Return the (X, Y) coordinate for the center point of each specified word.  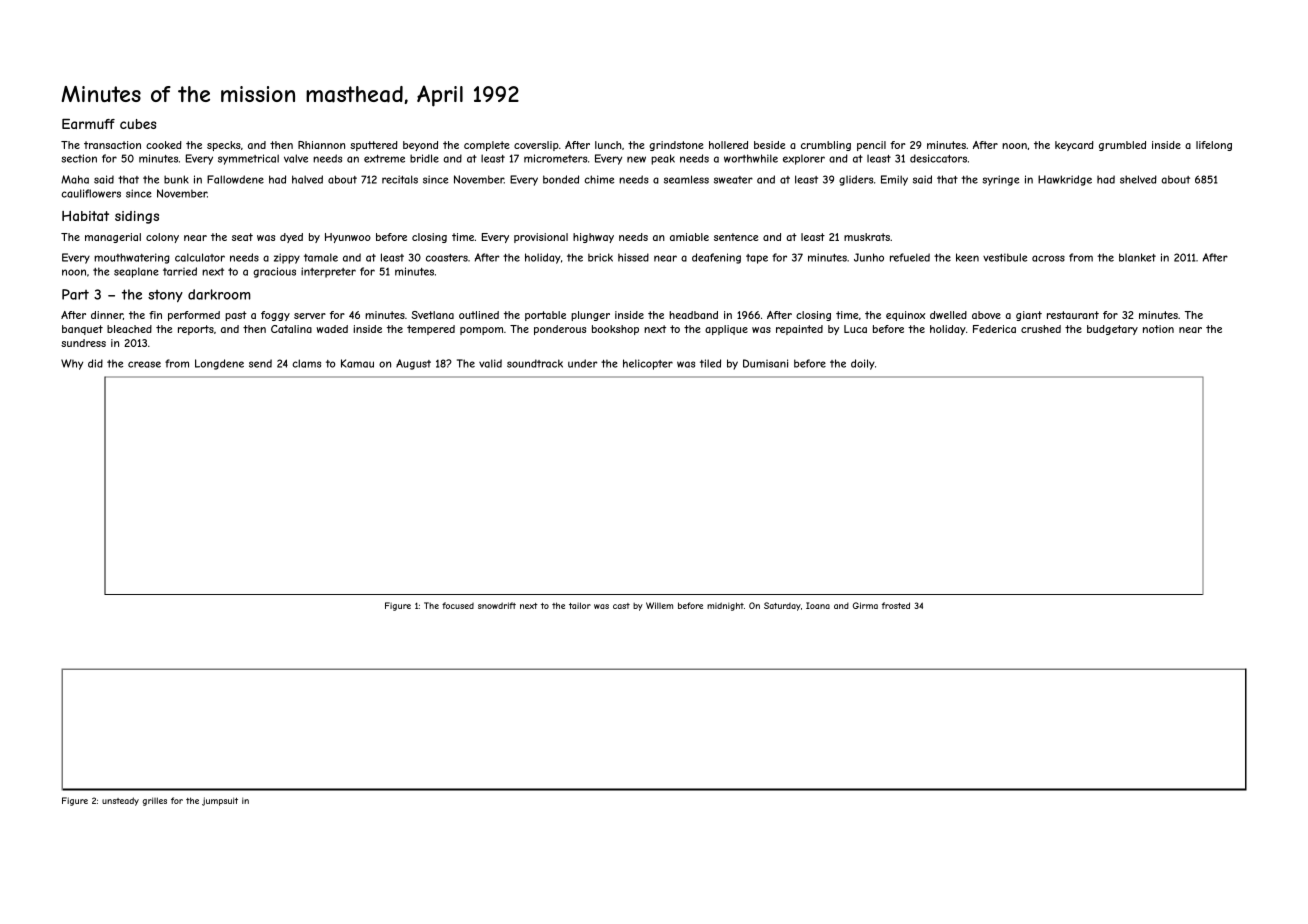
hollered (728, 145)
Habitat (85, 216)
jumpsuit (220, 801)
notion (1158, 329)
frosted (896, 605)
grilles (154, 801)
